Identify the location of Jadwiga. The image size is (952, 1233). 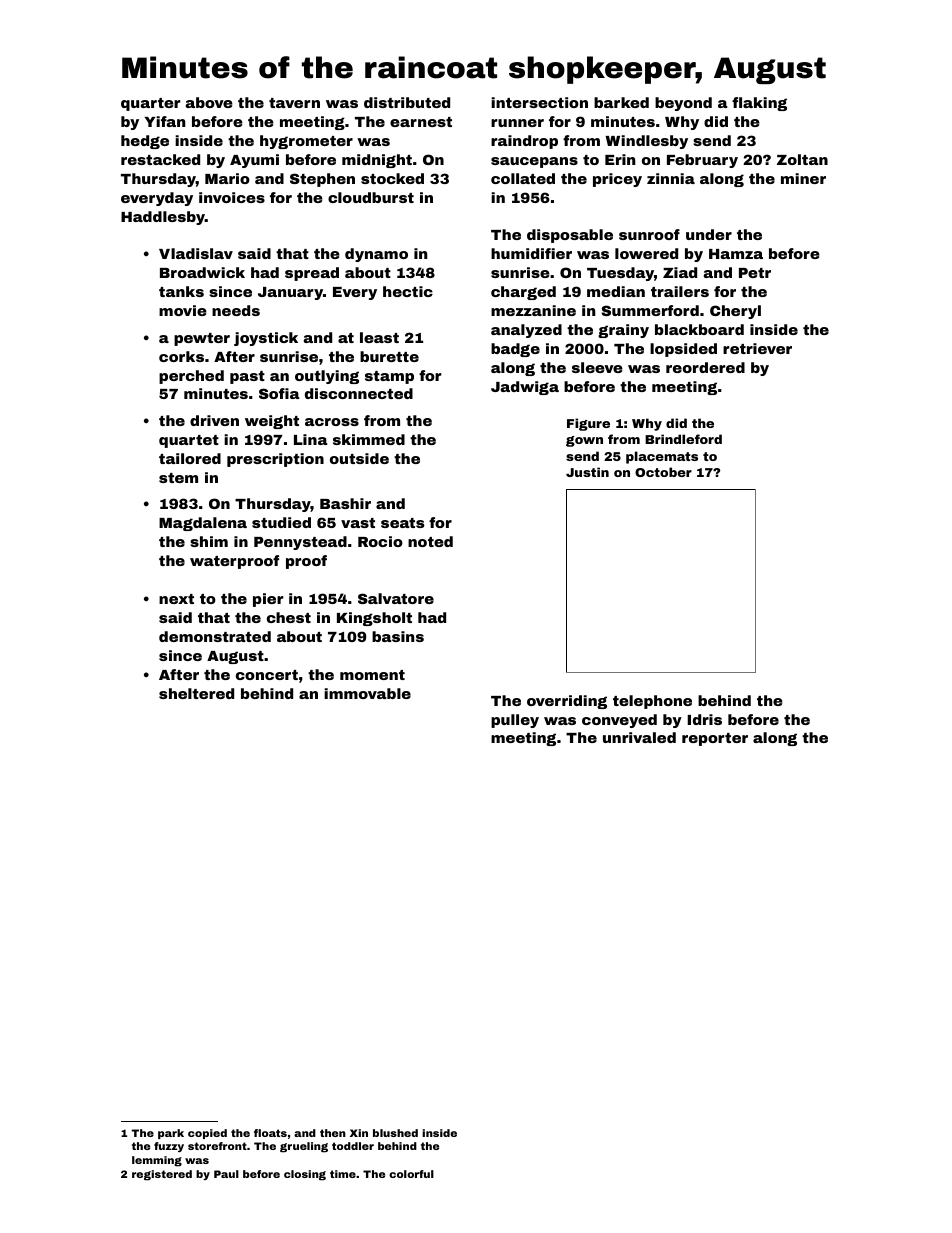
(525, 388).
